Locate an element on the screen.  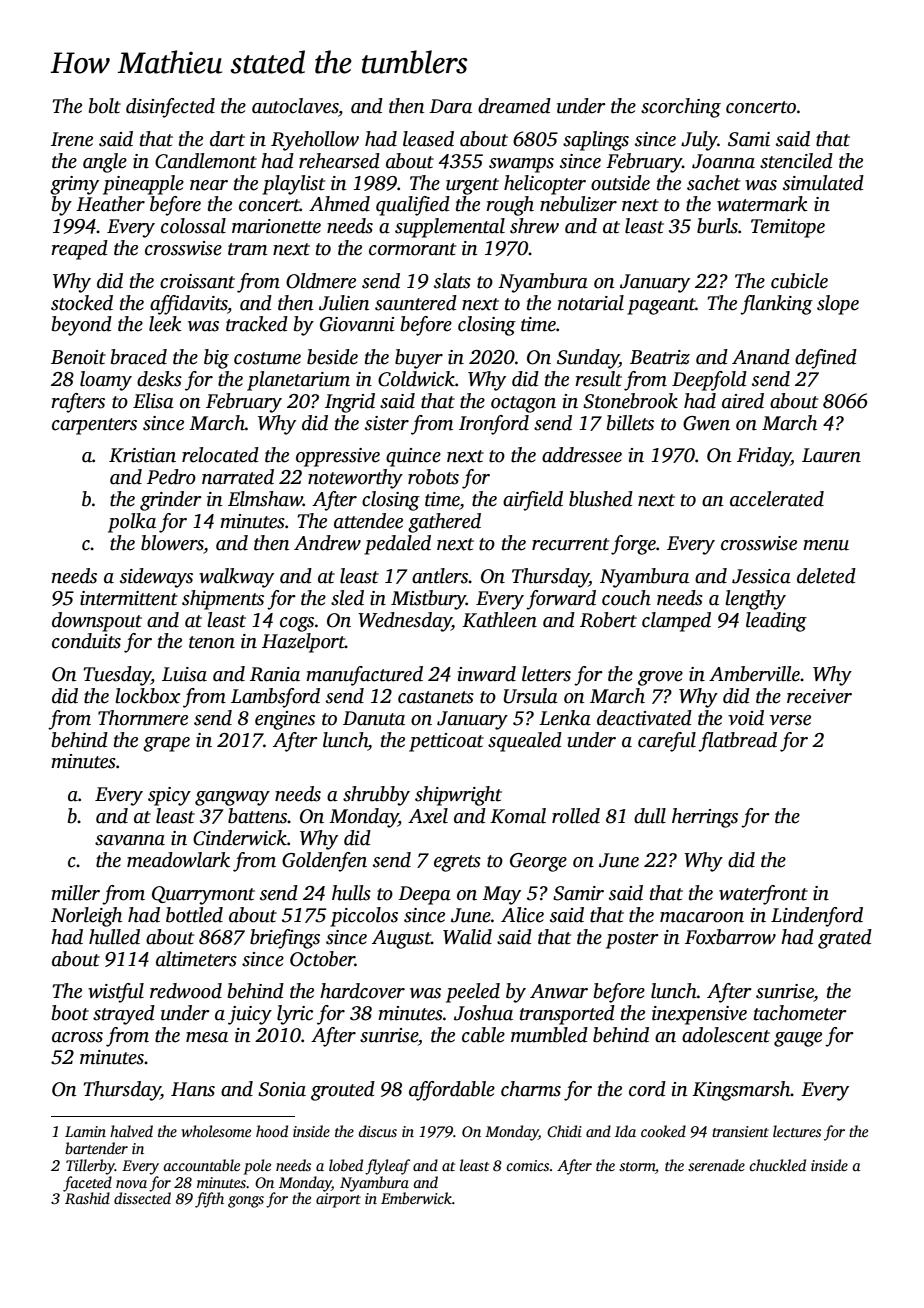
Kristian is located at coordinates (142, 455).
